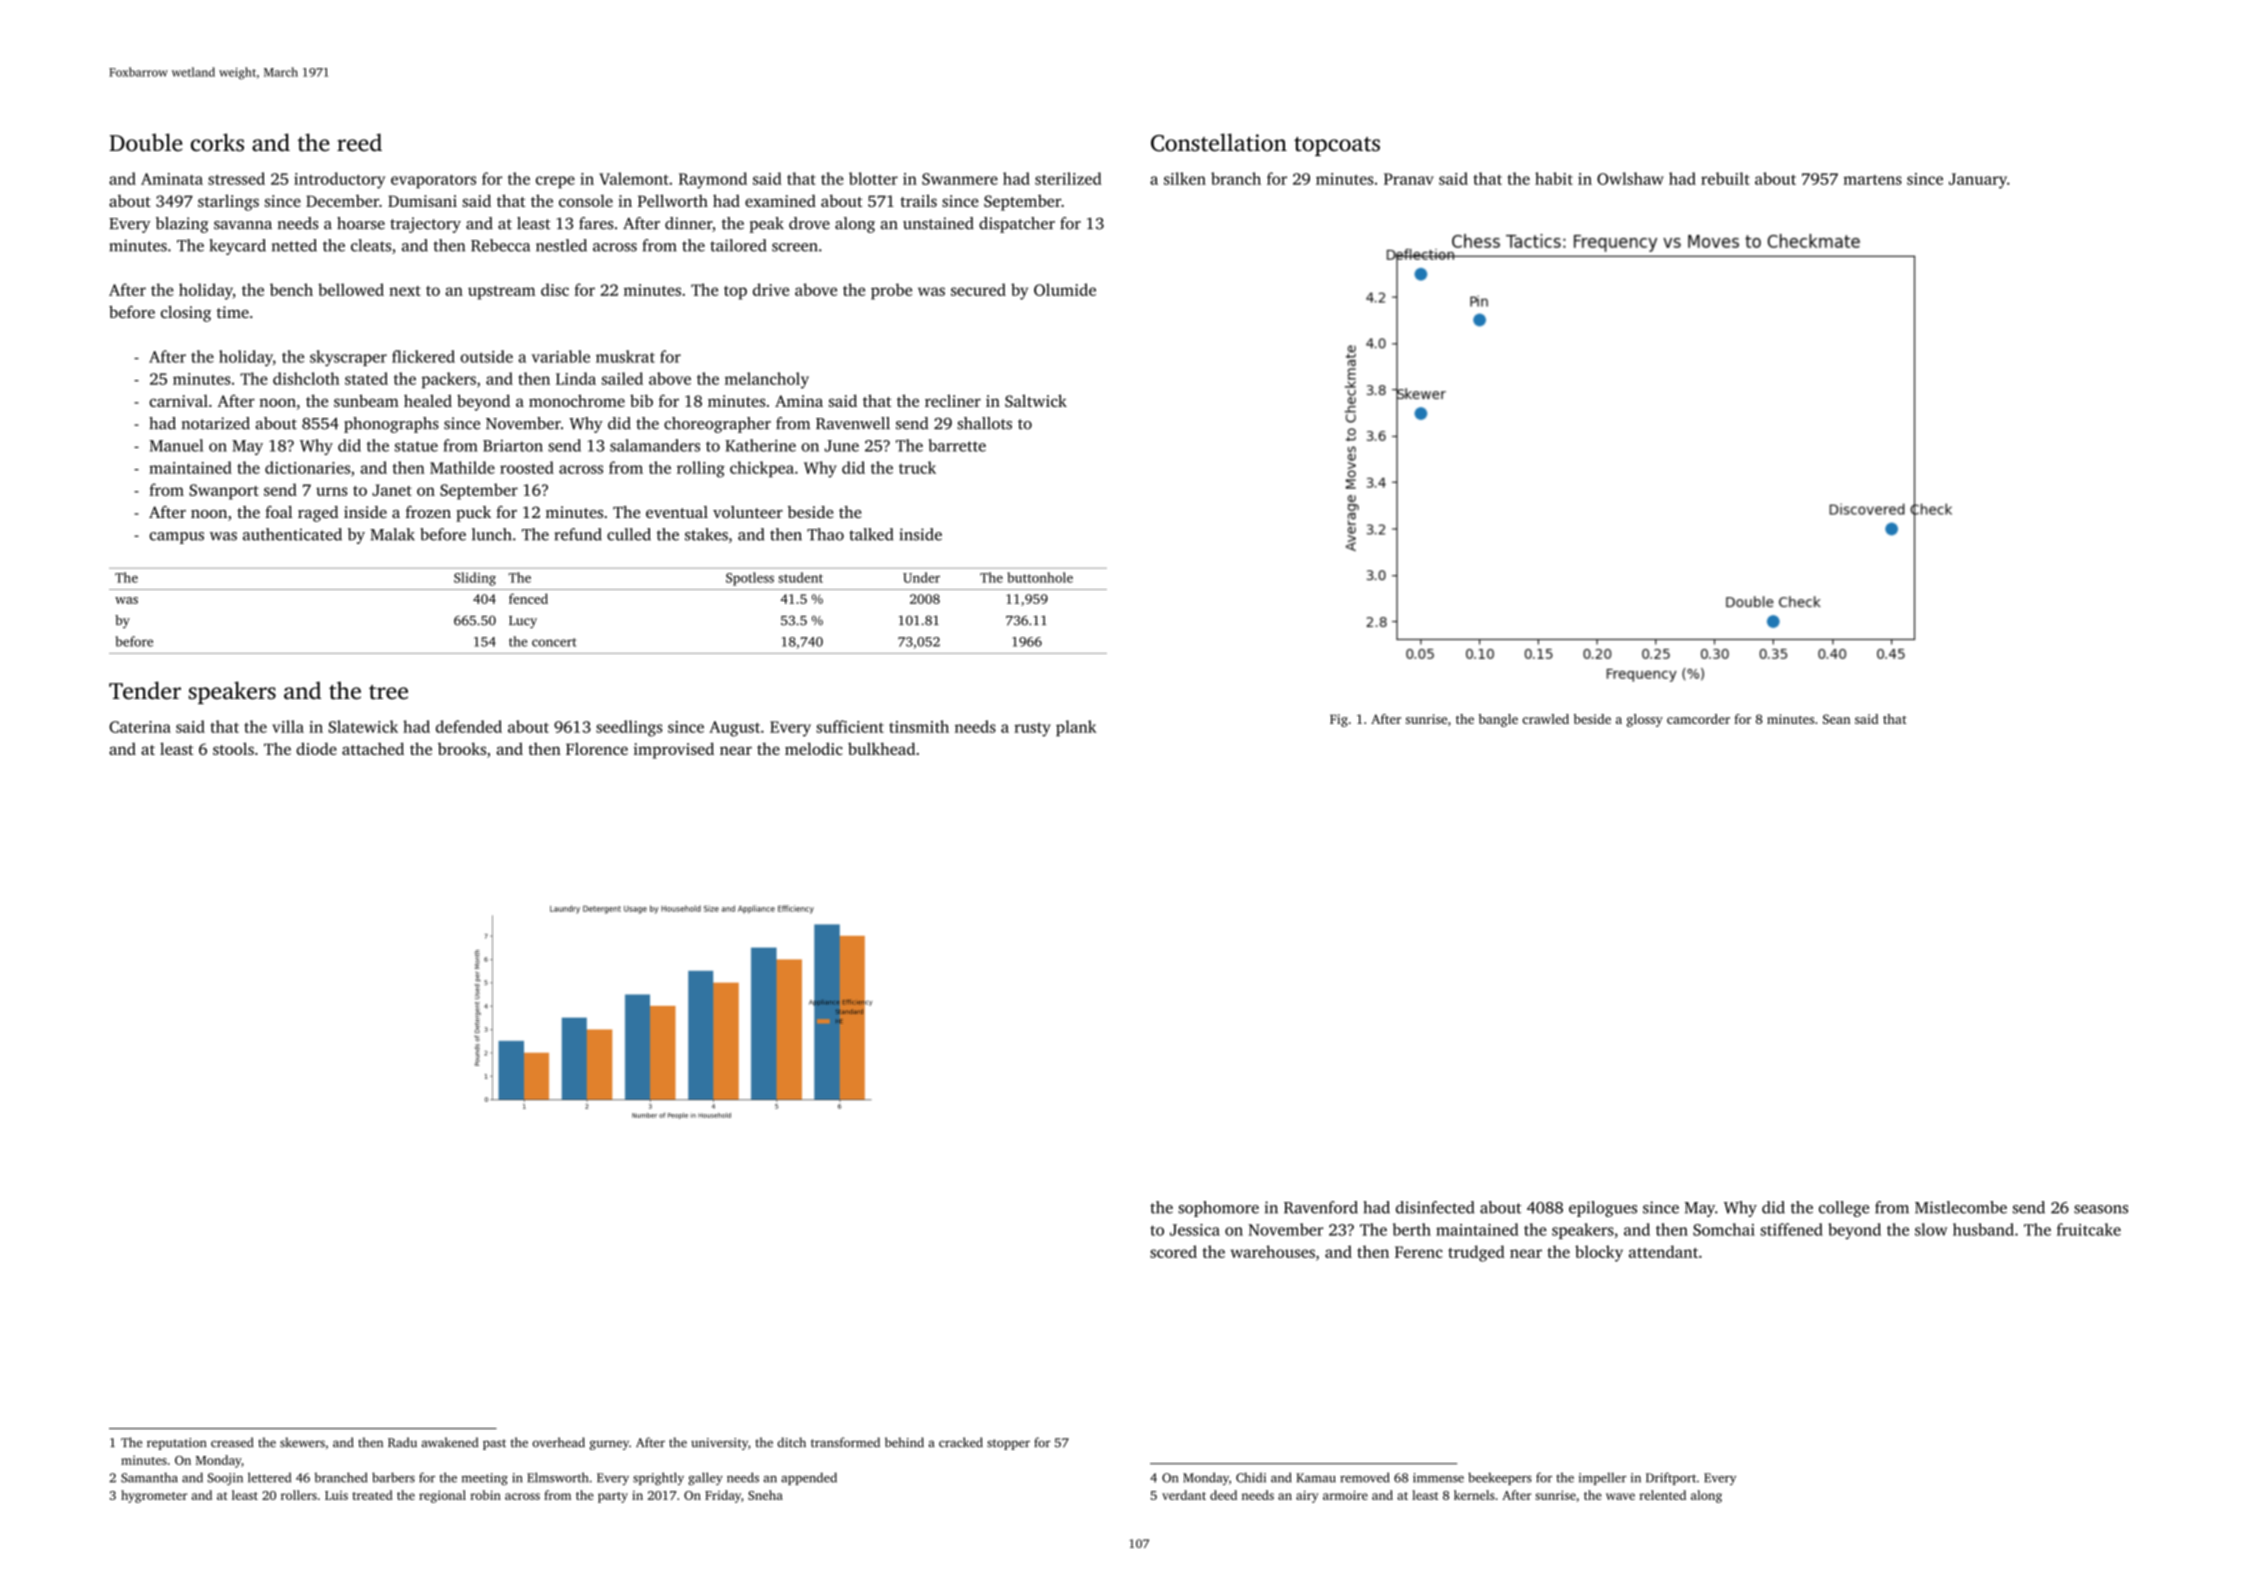  I want to click on Sneha, so click(765, 1495).
